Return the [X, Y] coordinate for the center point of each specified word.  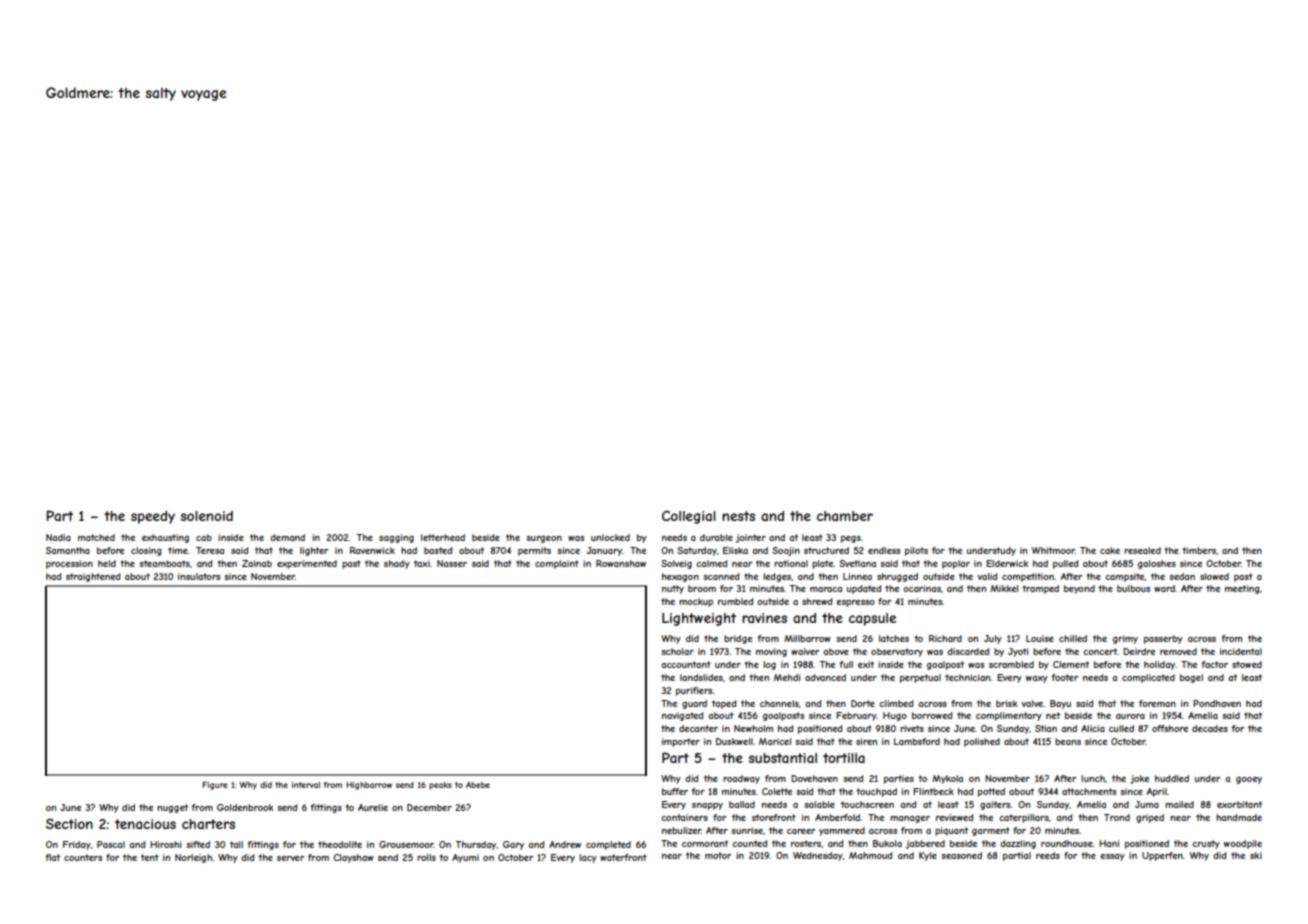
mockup [696, 602]
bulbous [1133, 588]
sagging [396, 538]
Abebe [478, 785]
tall [236, 844]
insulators [199, 576]
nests [738, 516]
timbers [1199, 550]
